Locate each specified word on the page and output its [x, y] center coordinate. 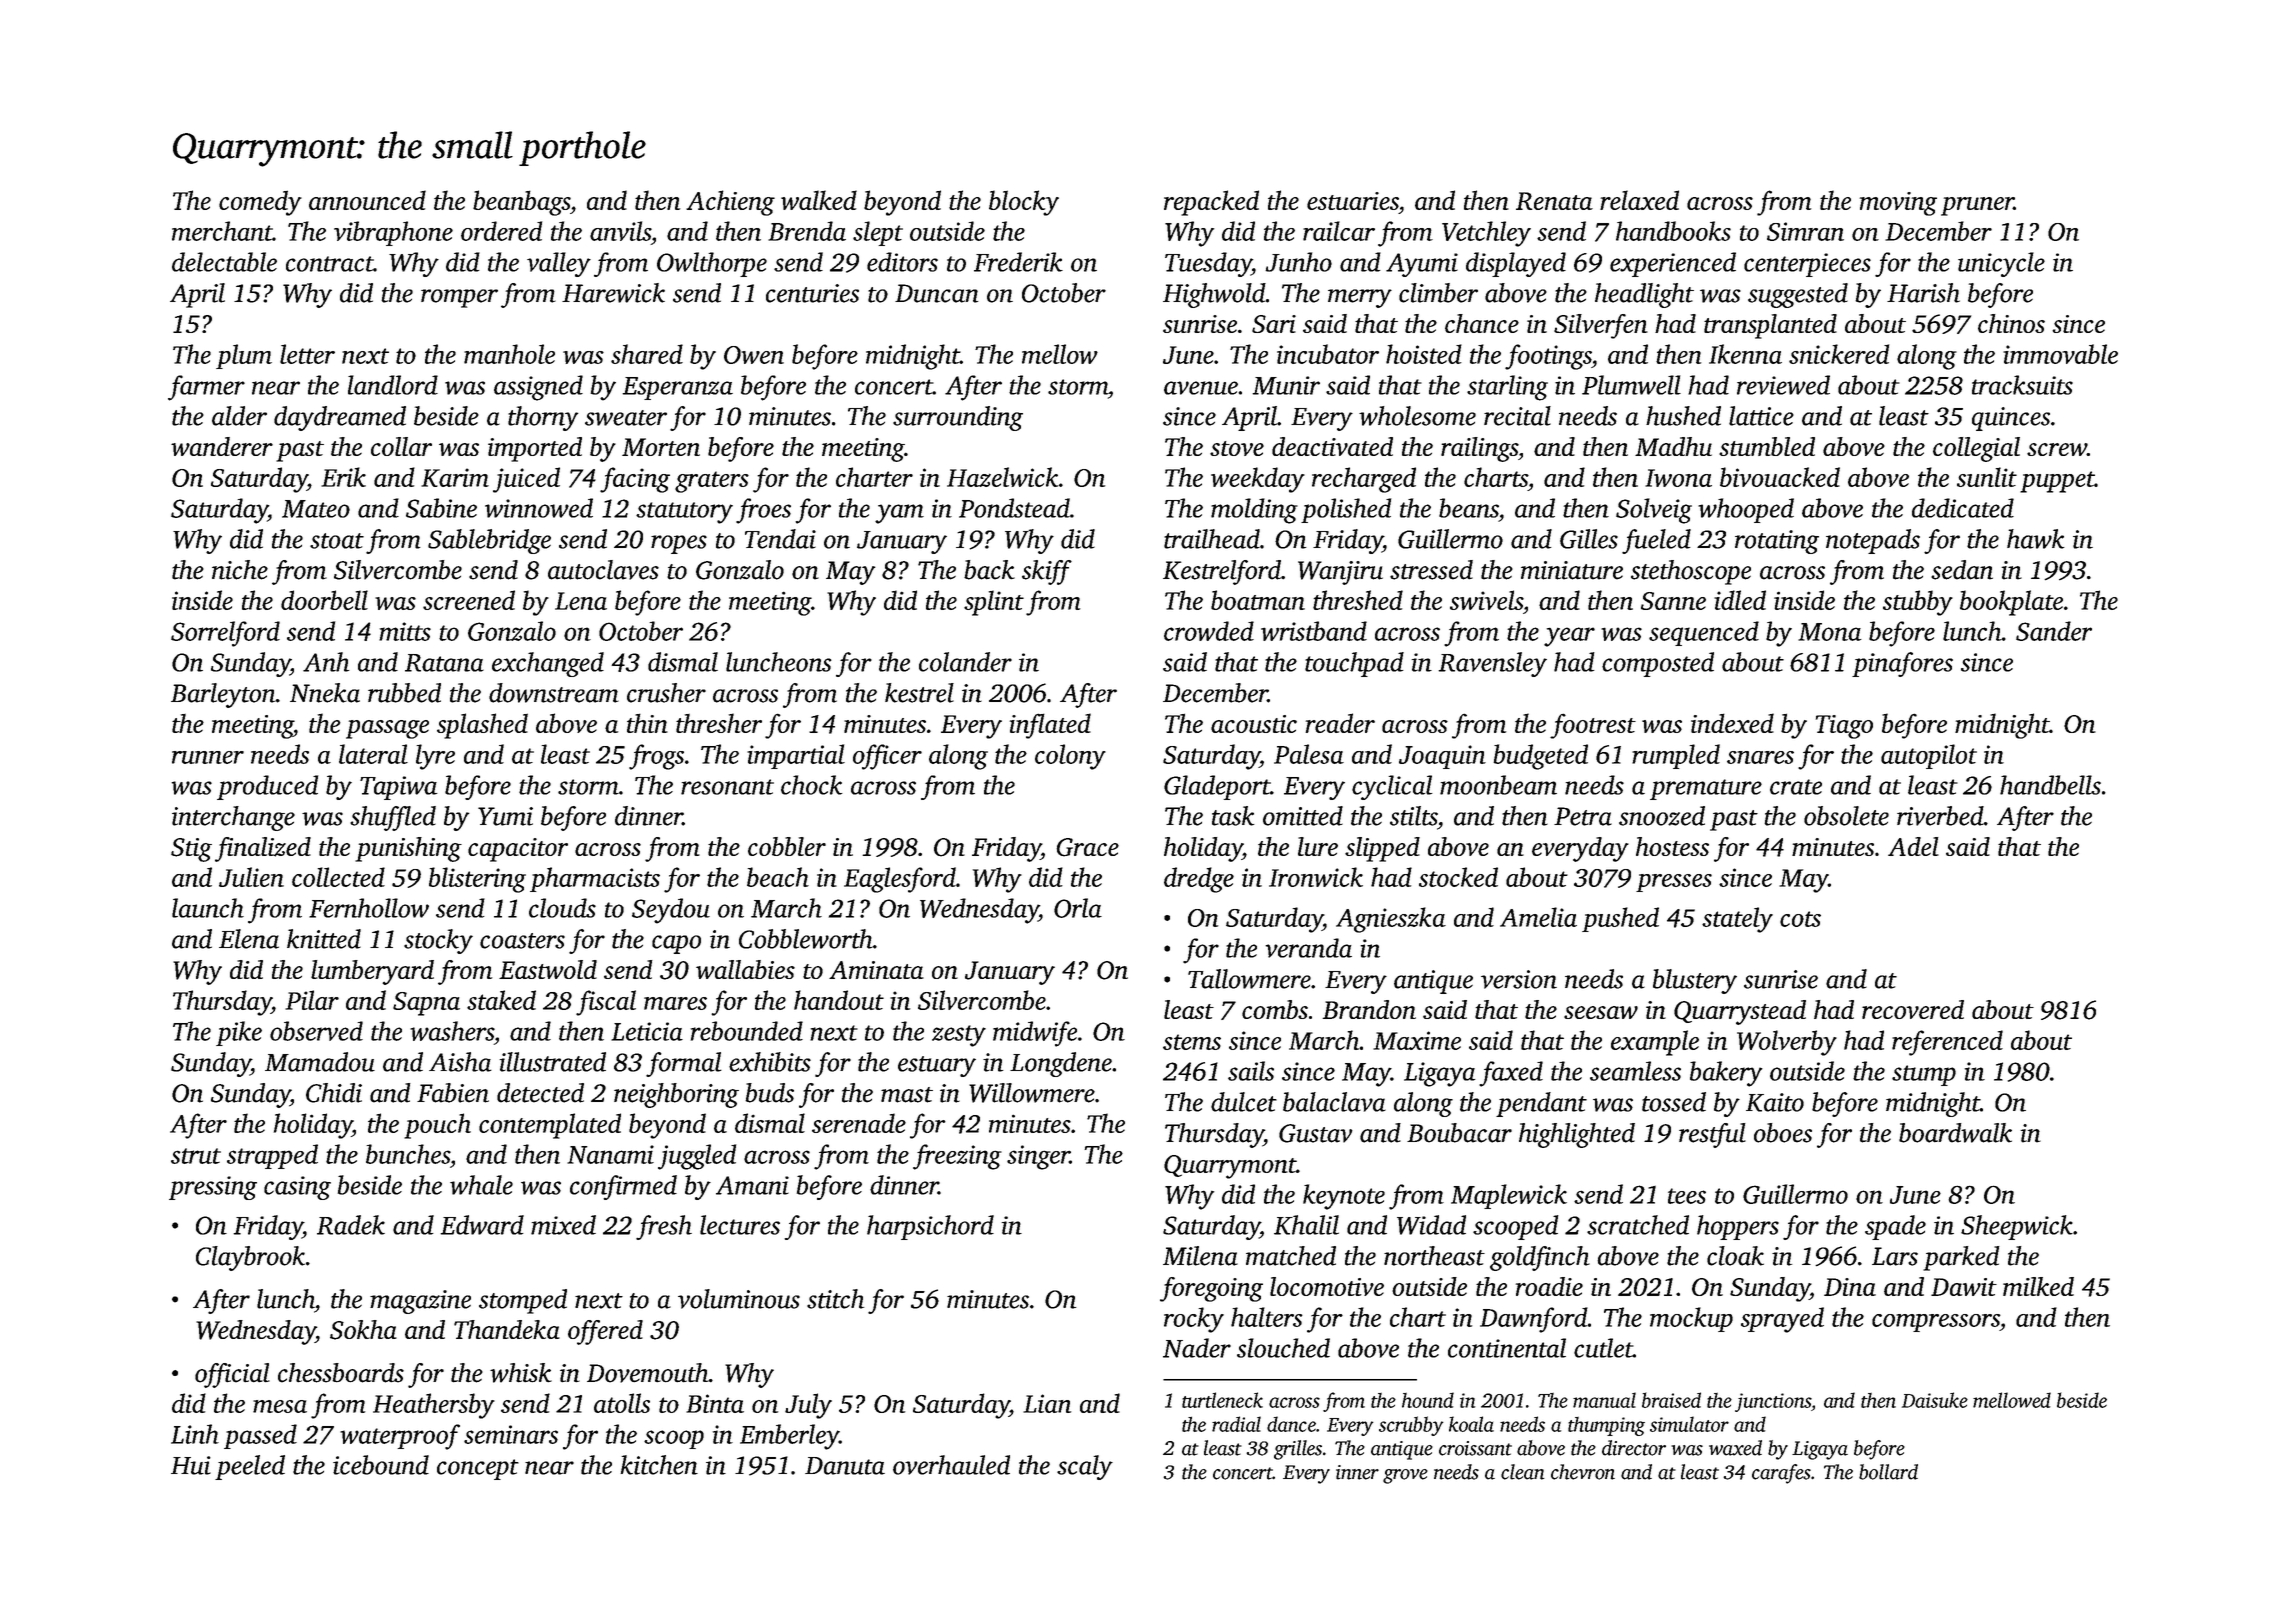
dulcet [1244, 1102]
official [232, 1375]
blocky [1024, 203]
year [1569, 637]
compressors [1936, 1323]
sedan [1962, 570]
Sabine [441, 508]
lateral [373, 754]
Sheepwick [2017, 1227]
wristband [1314, 631]
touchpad [1354, 664]
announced [367, 200]
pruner [1977, 206]
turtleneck [1222, 1400]
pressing [213, 1188]
